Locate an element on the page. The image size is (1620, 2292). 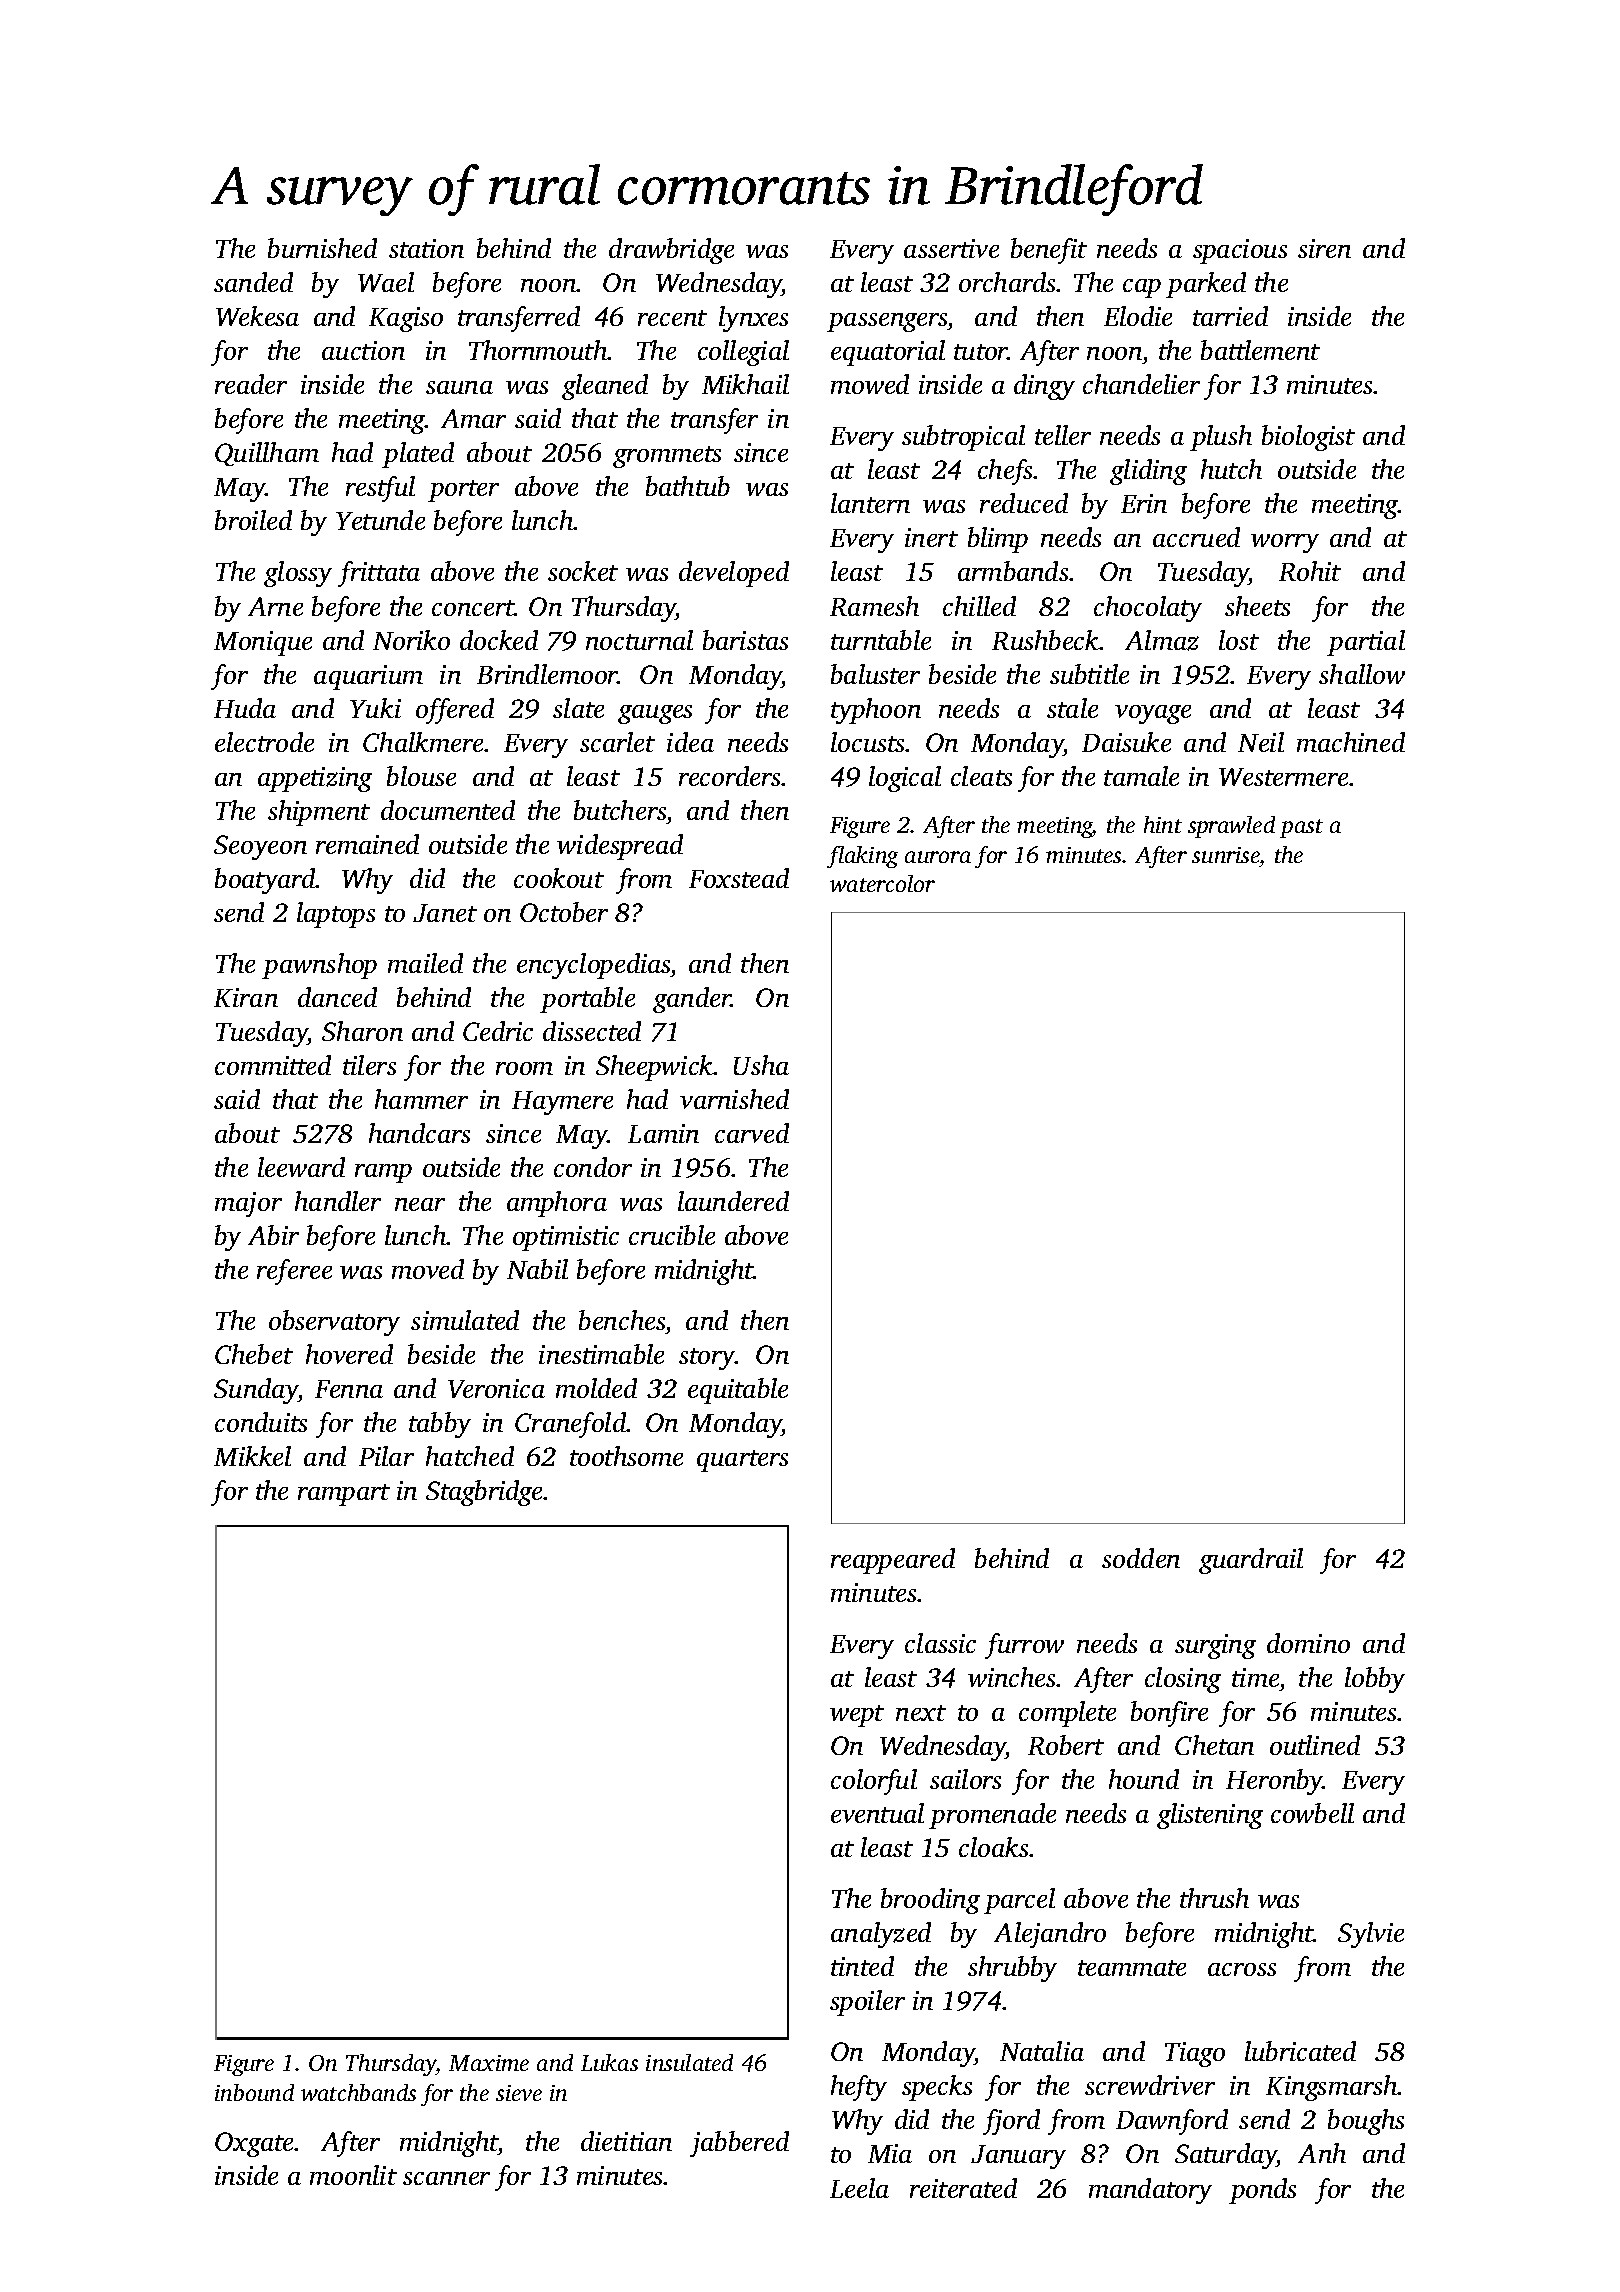
partial is located at coordinates (1366, 643).
